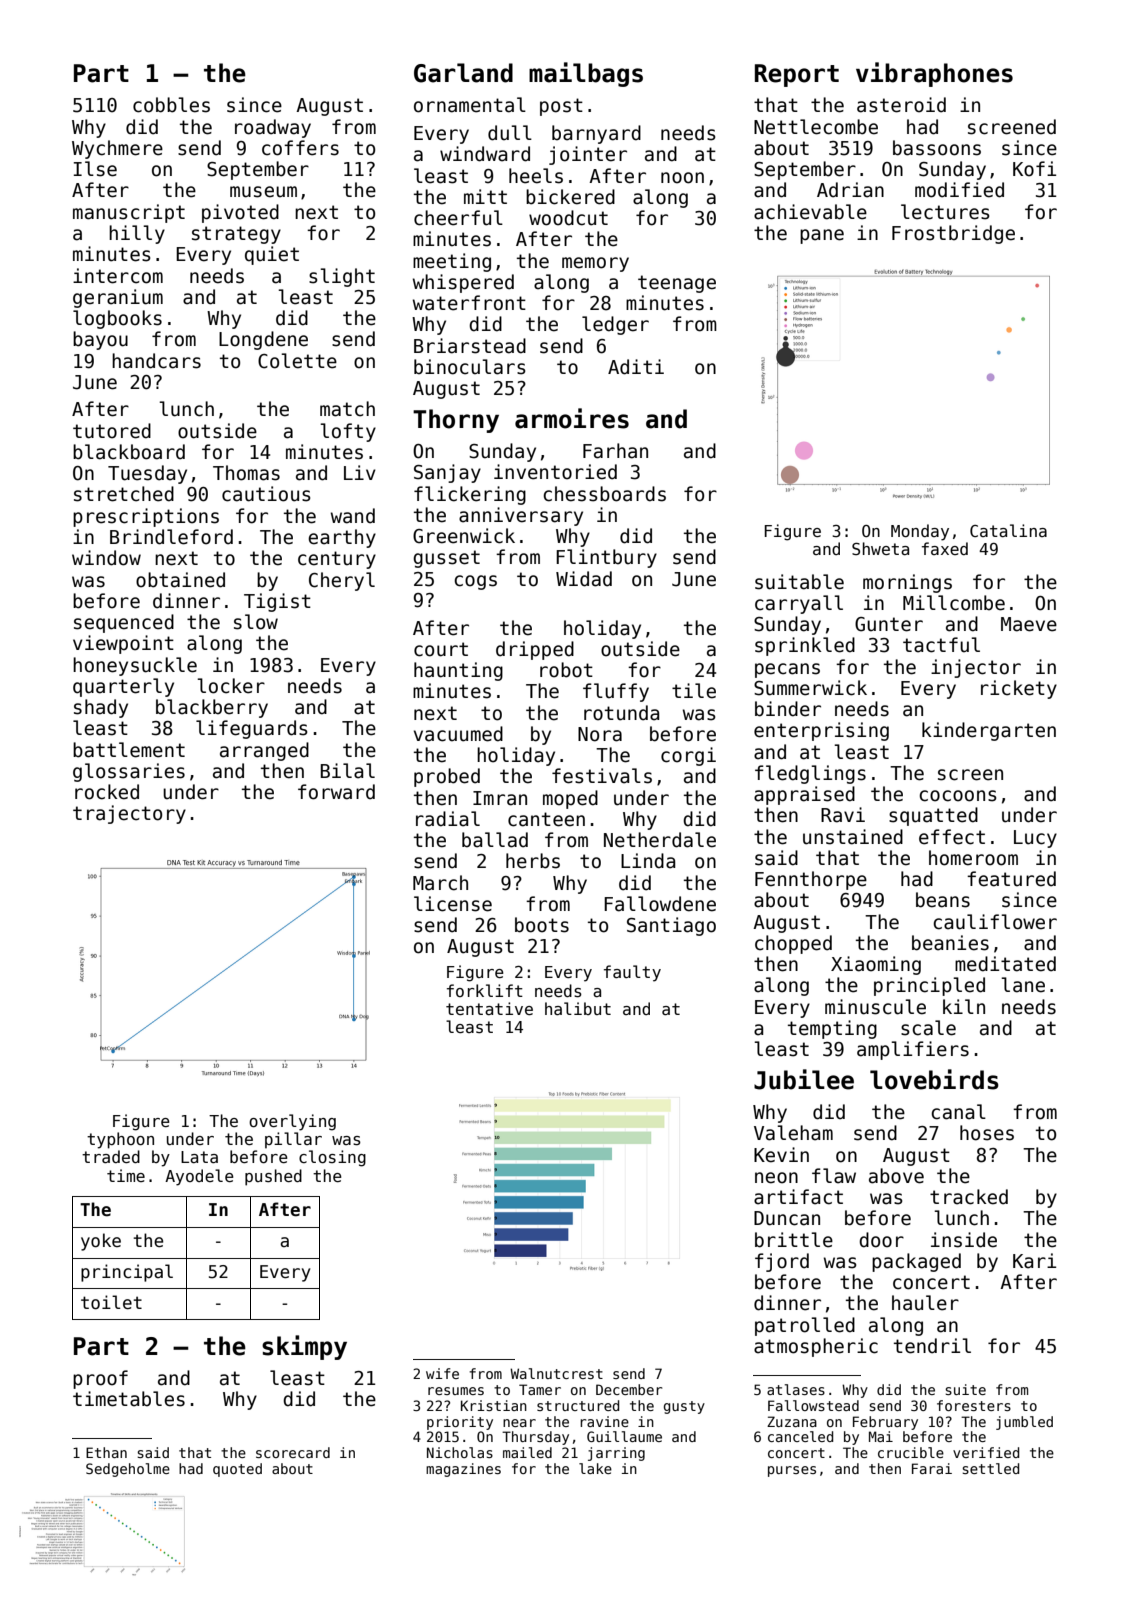 The height and width of the page is (1598, 1130). Describe the element at coordinates (127, 1273) in the page. I see `principal` at that location.
